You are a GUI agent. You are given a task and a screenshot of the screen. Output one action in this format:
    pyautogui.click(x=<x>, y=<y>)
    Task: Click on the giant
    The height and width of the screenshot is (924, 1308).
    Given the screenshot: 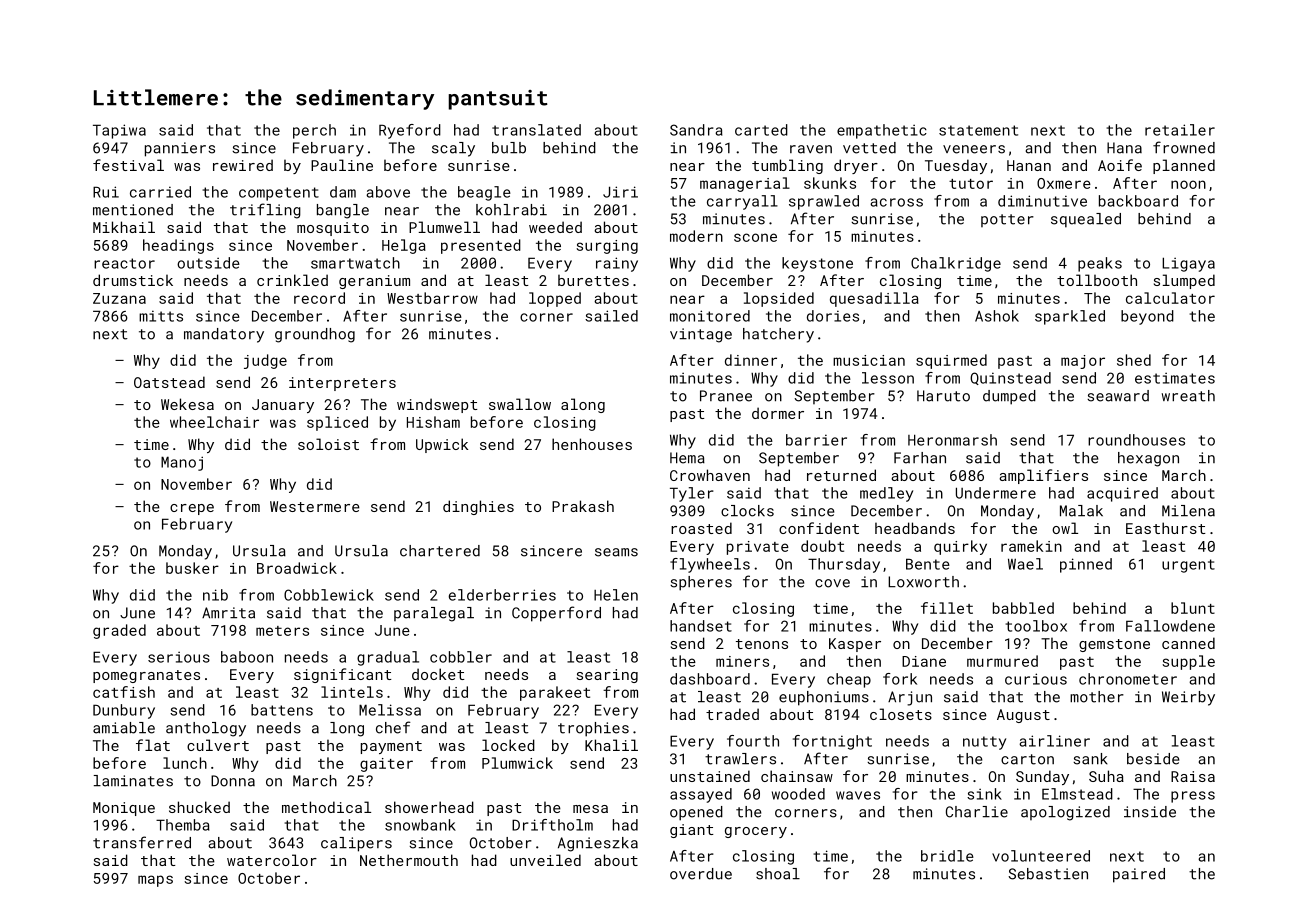 What is the action you would take?
    pyautogui.click(x=692, y=831)
